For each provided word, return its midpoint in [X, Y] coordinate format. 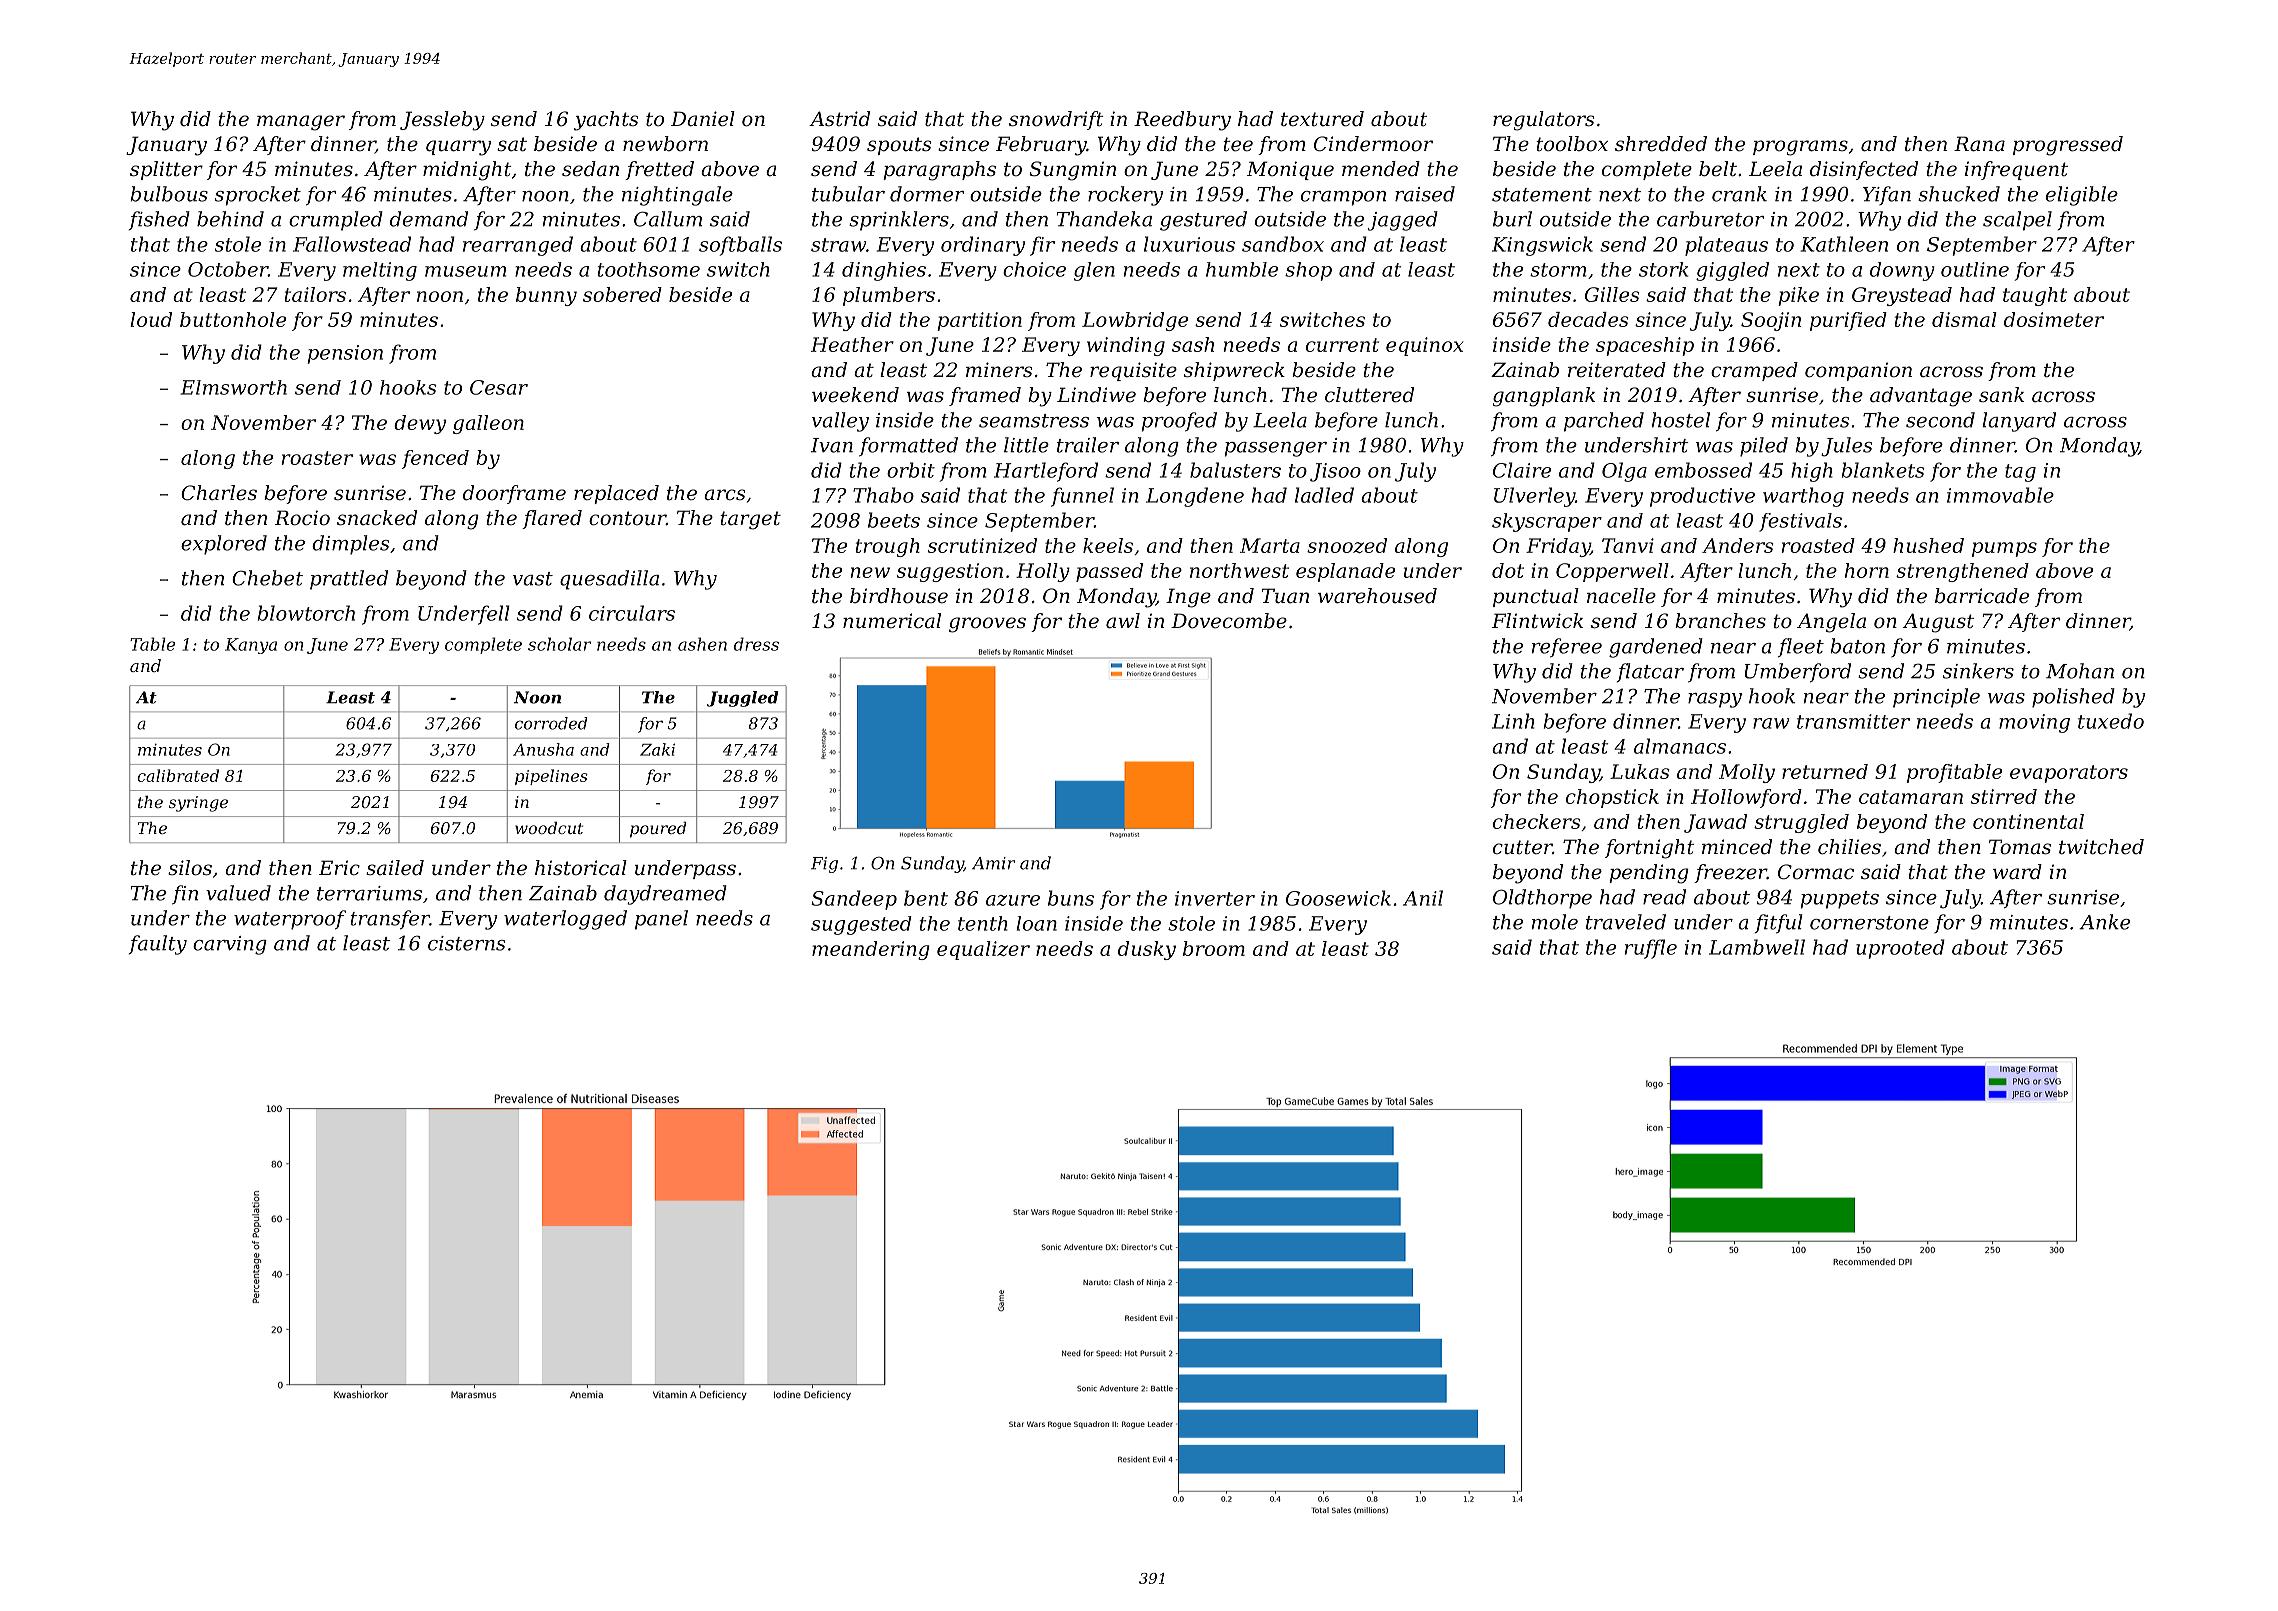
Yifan [1887, 195]
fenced [435, 459]
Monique [1290, 170]
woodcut [549, 828]
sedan [590, 169]
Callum [668, 219]
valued [238, 893]
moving [2034, 723]
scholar [559, 644]
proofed [1179, 422]
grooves [987, 625]
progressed [2068, 146]
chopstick [1612, 798]
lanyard [2019, 422]
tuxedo [2111, 721]
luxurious [1189, 244]
